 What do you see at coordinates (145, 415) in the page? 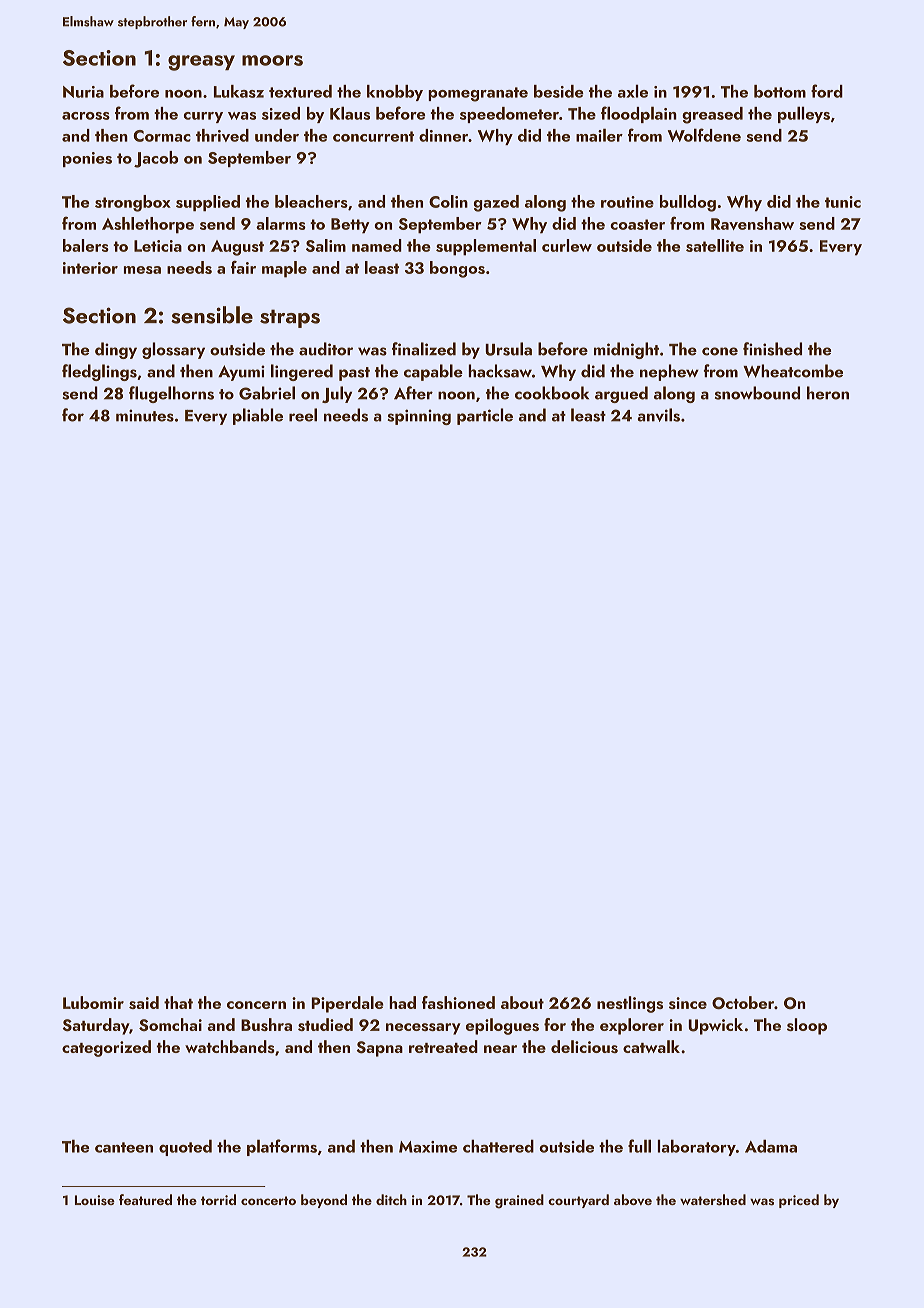
I see `minutes` at bounding box center [145, 415].
